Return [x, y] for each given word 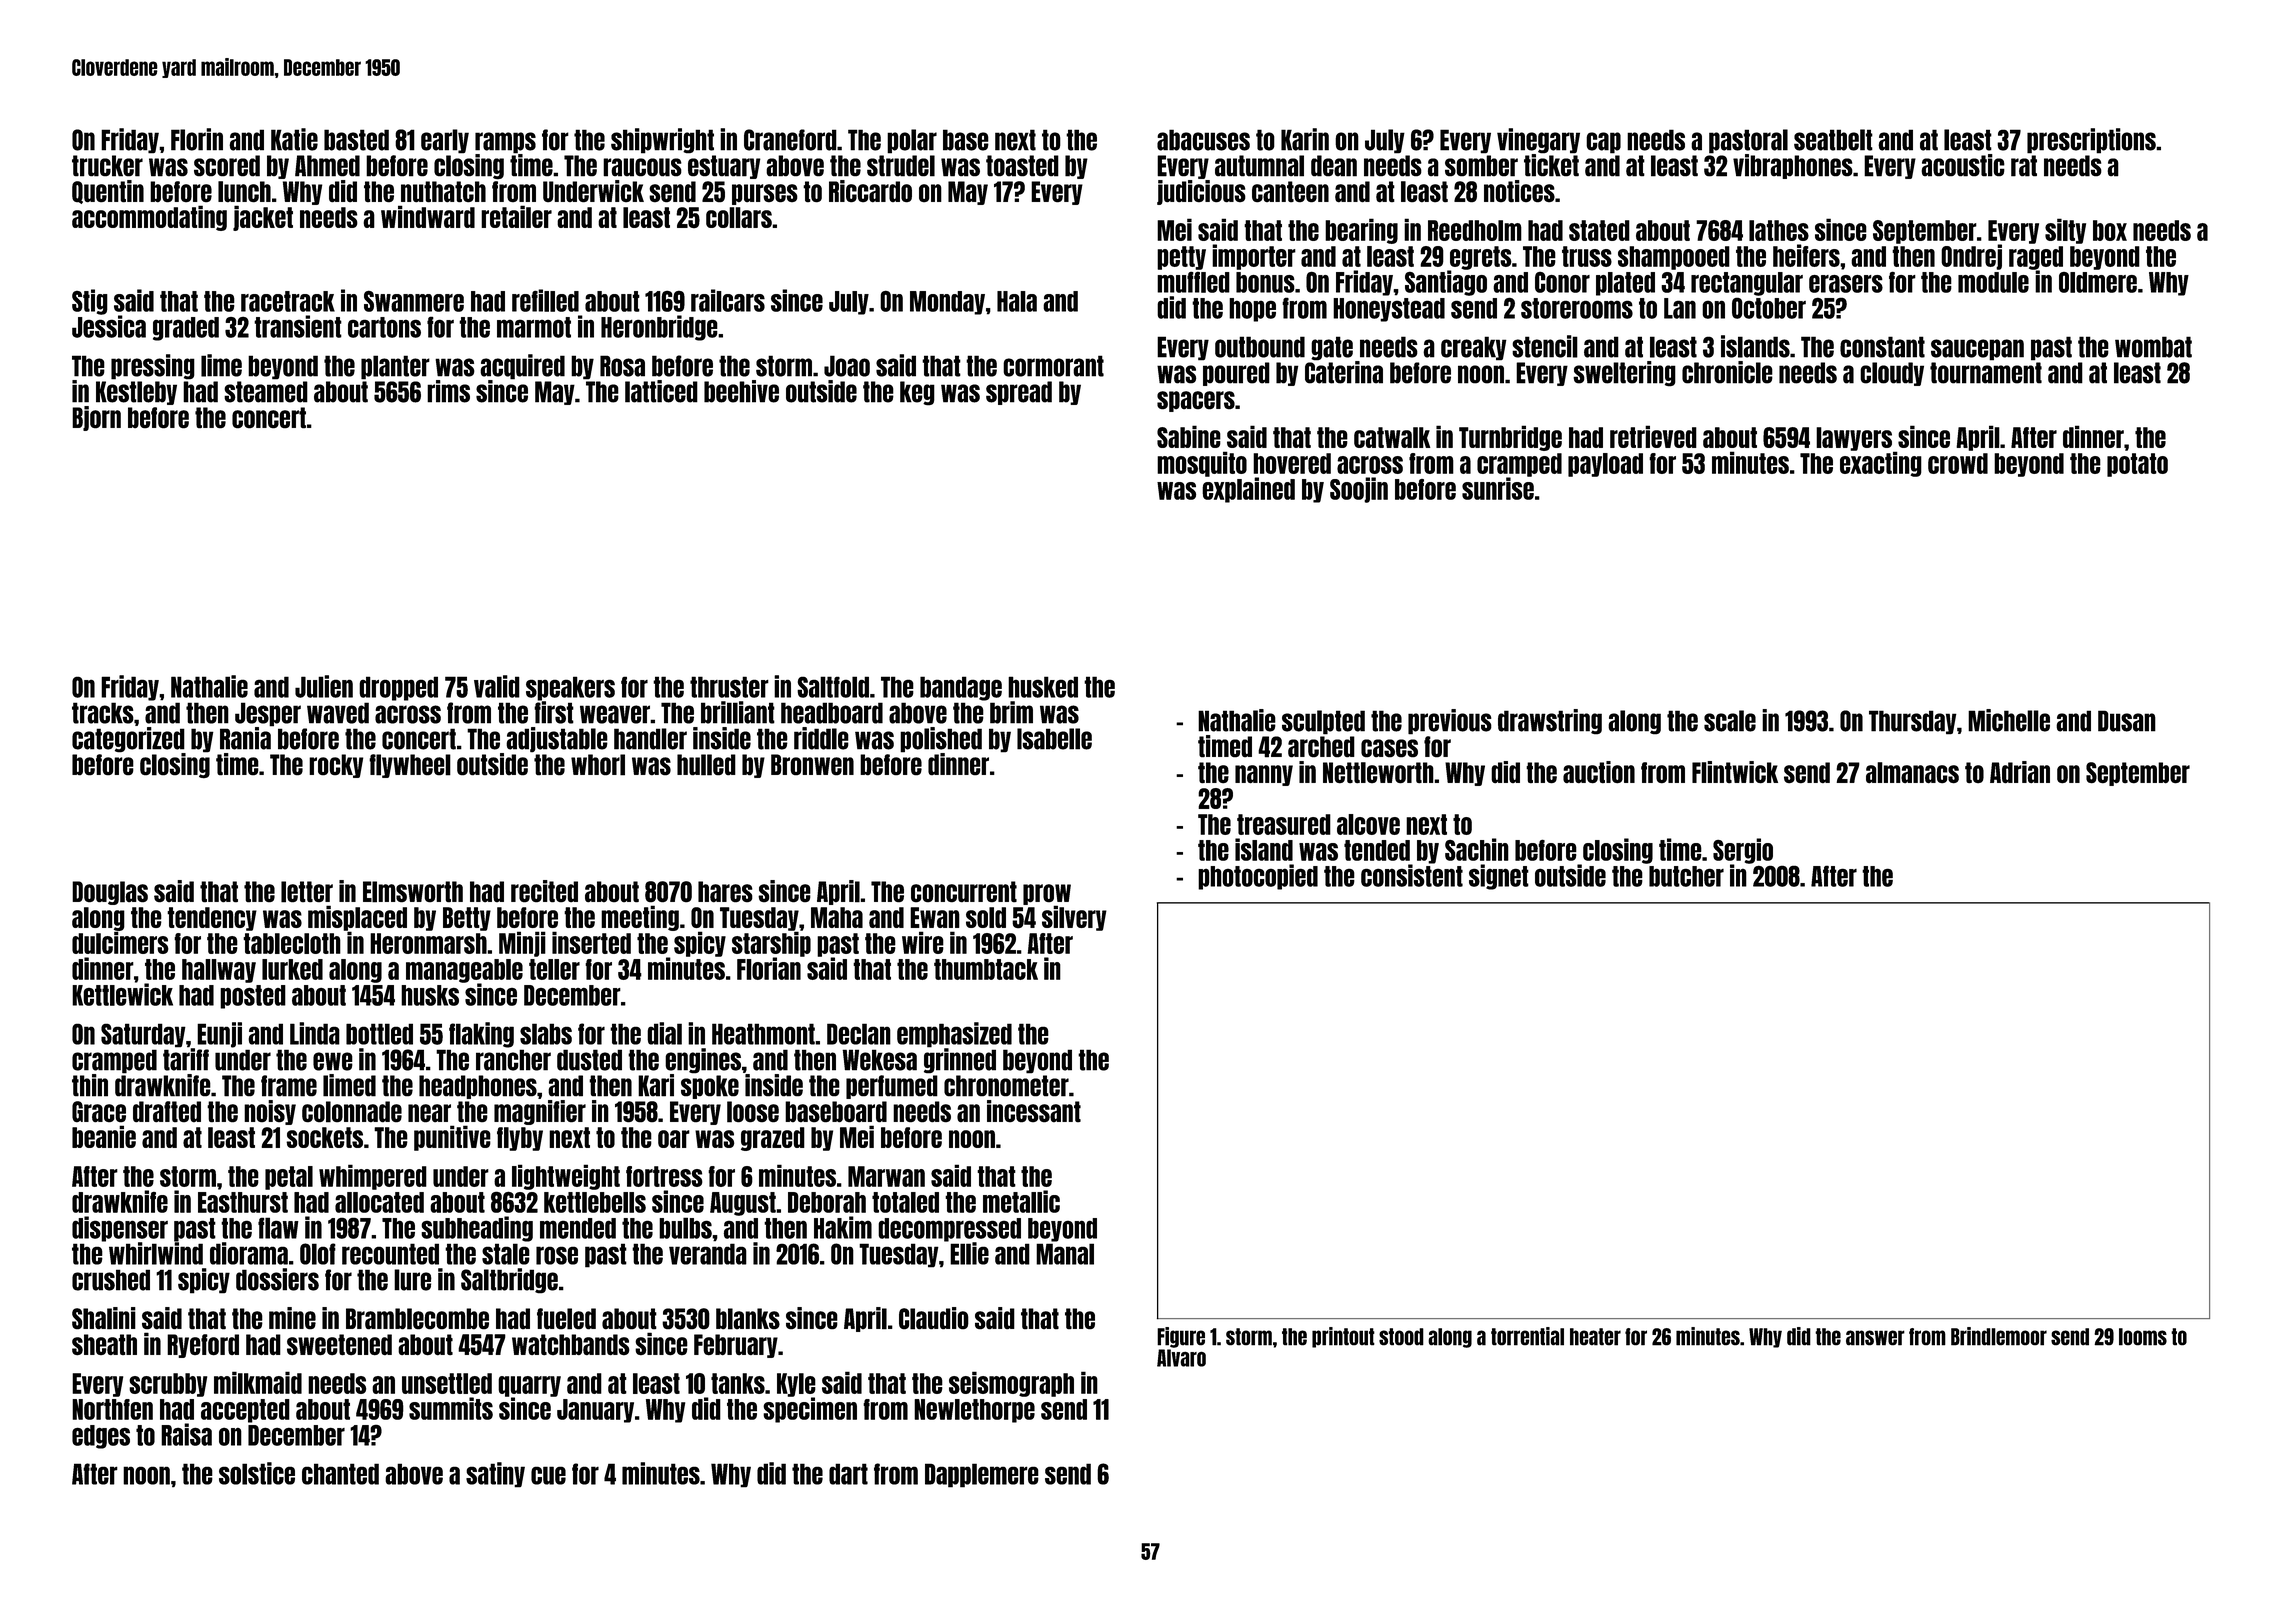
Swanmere [414, 301]
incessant [1034, 1111]
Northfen [112, 1409]
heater [1595, 1337]
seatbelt [1833, 140]
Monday [947, 303]
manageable [464, 971]
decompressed [949, 1230]
